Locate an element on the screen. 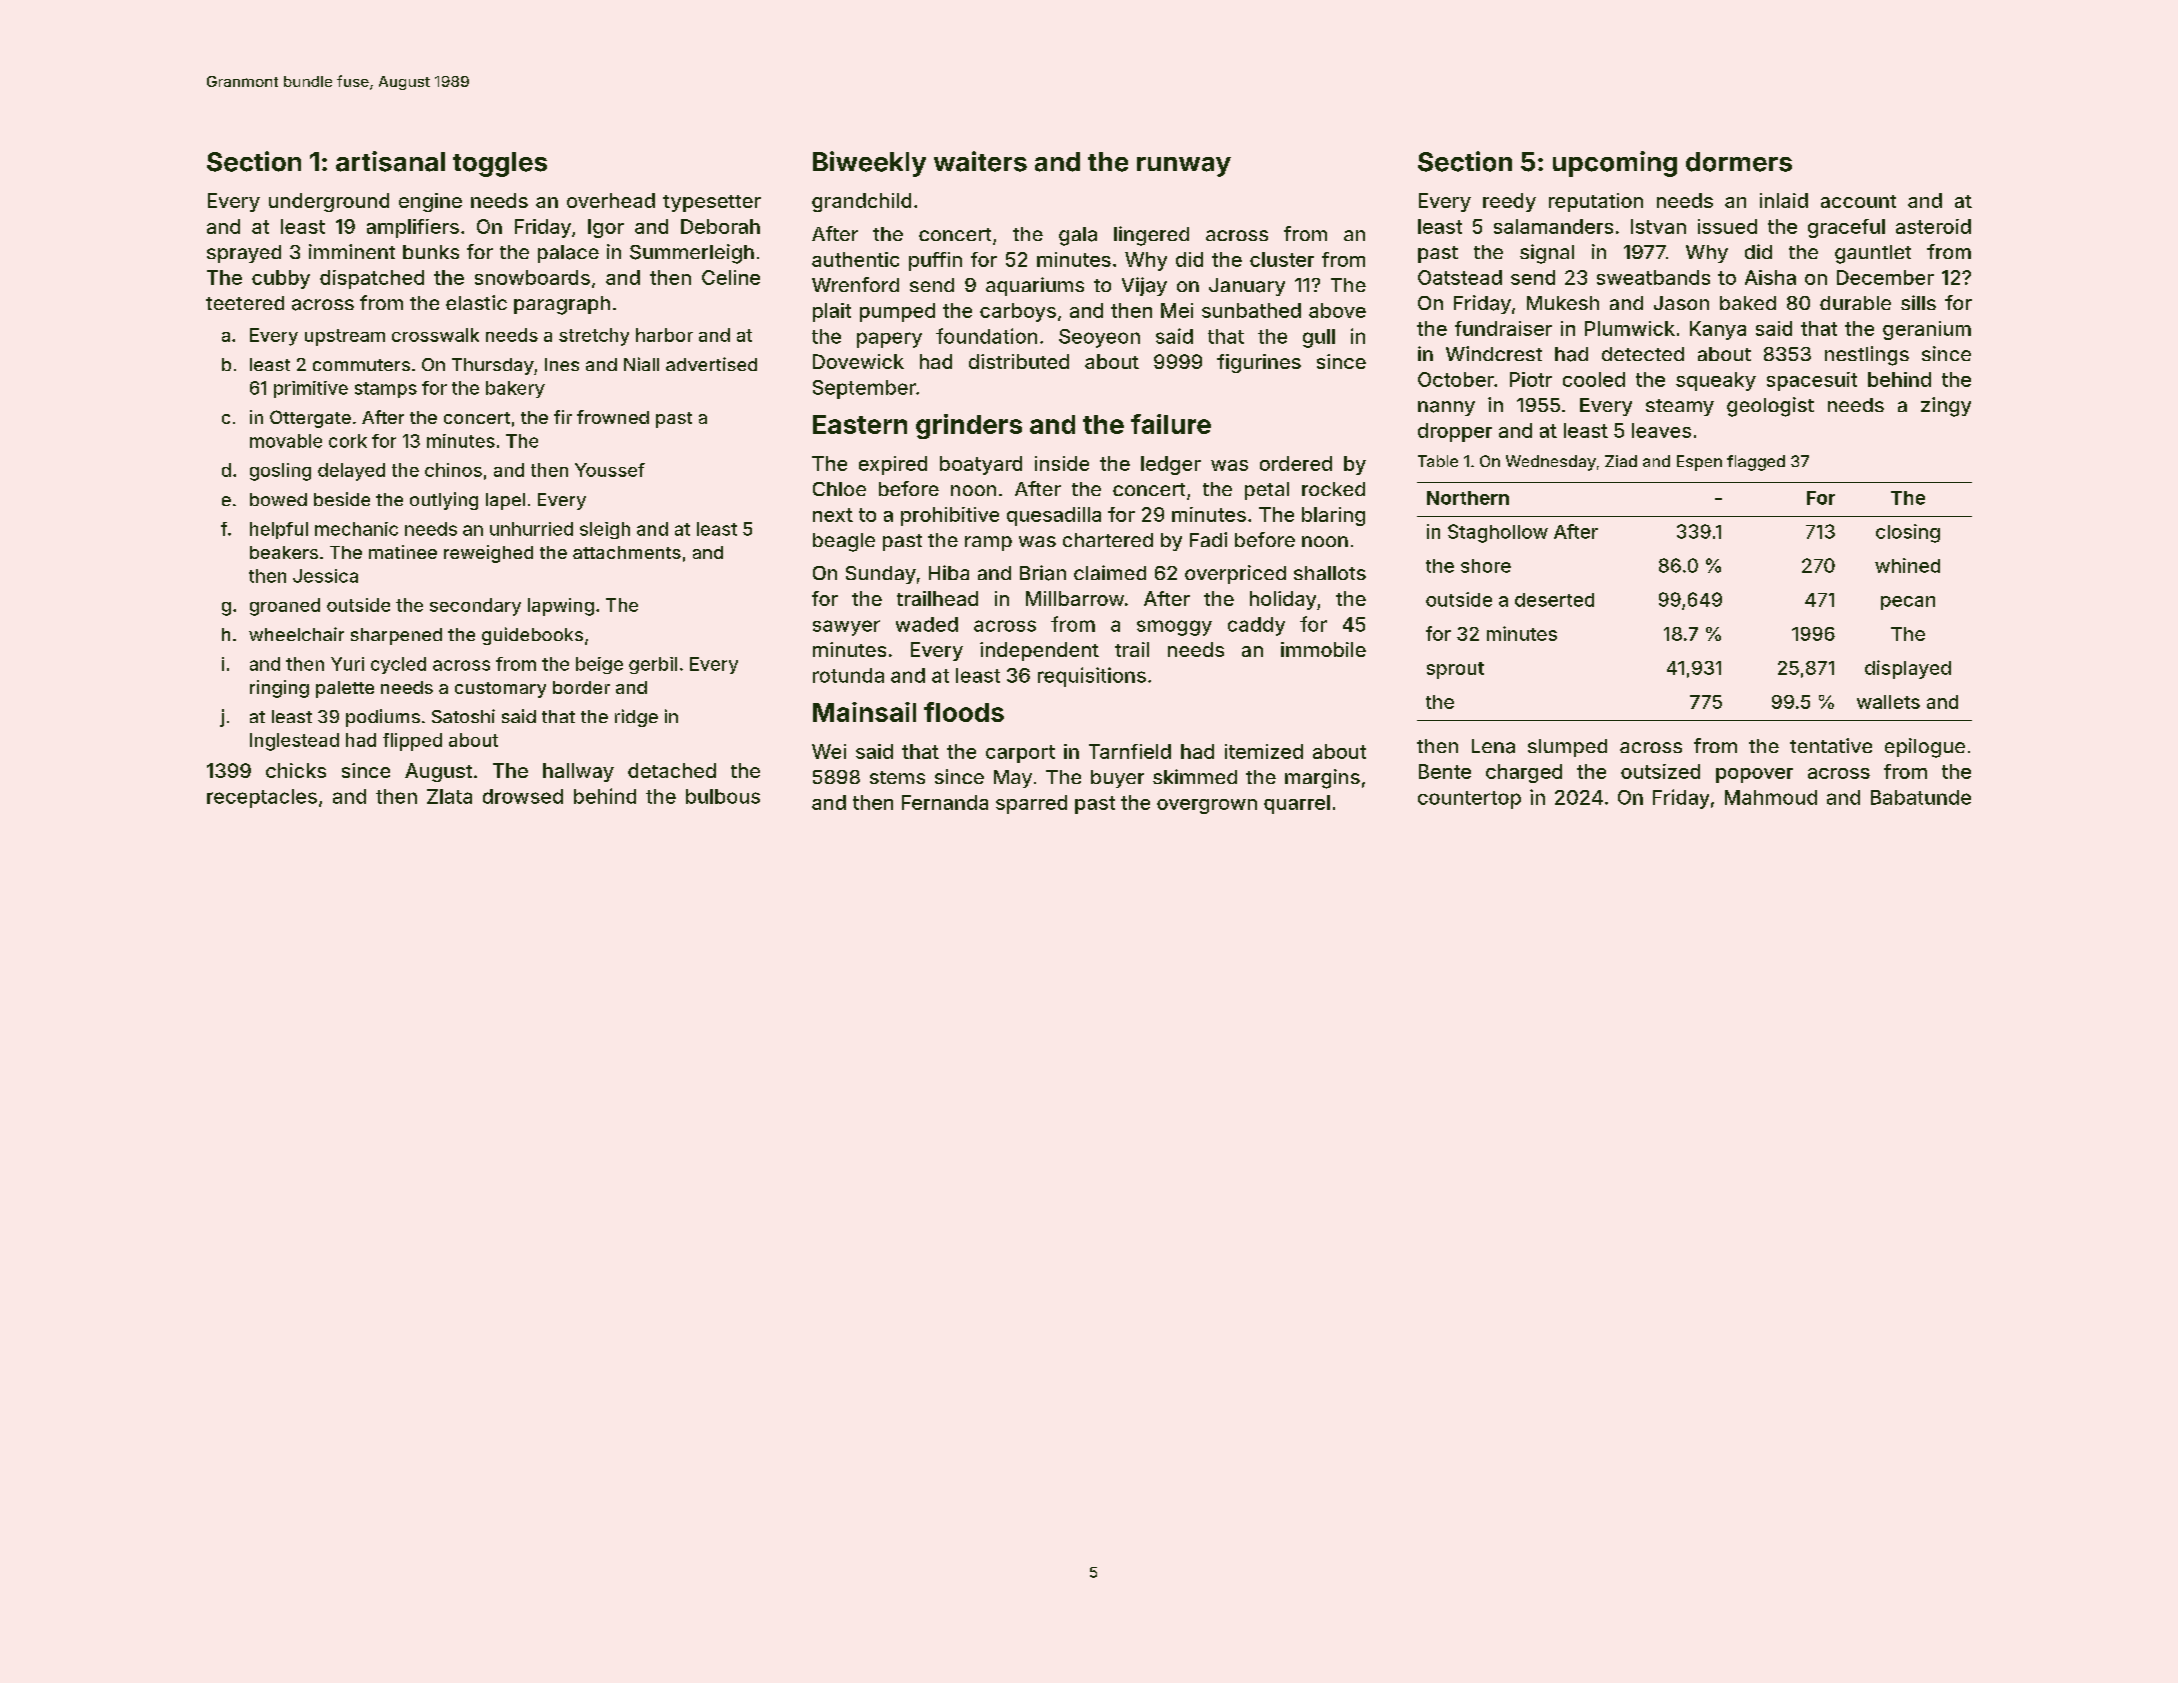 This screenshot has height=1683, width=2178. runway is located at coordinates (1184, 167).
